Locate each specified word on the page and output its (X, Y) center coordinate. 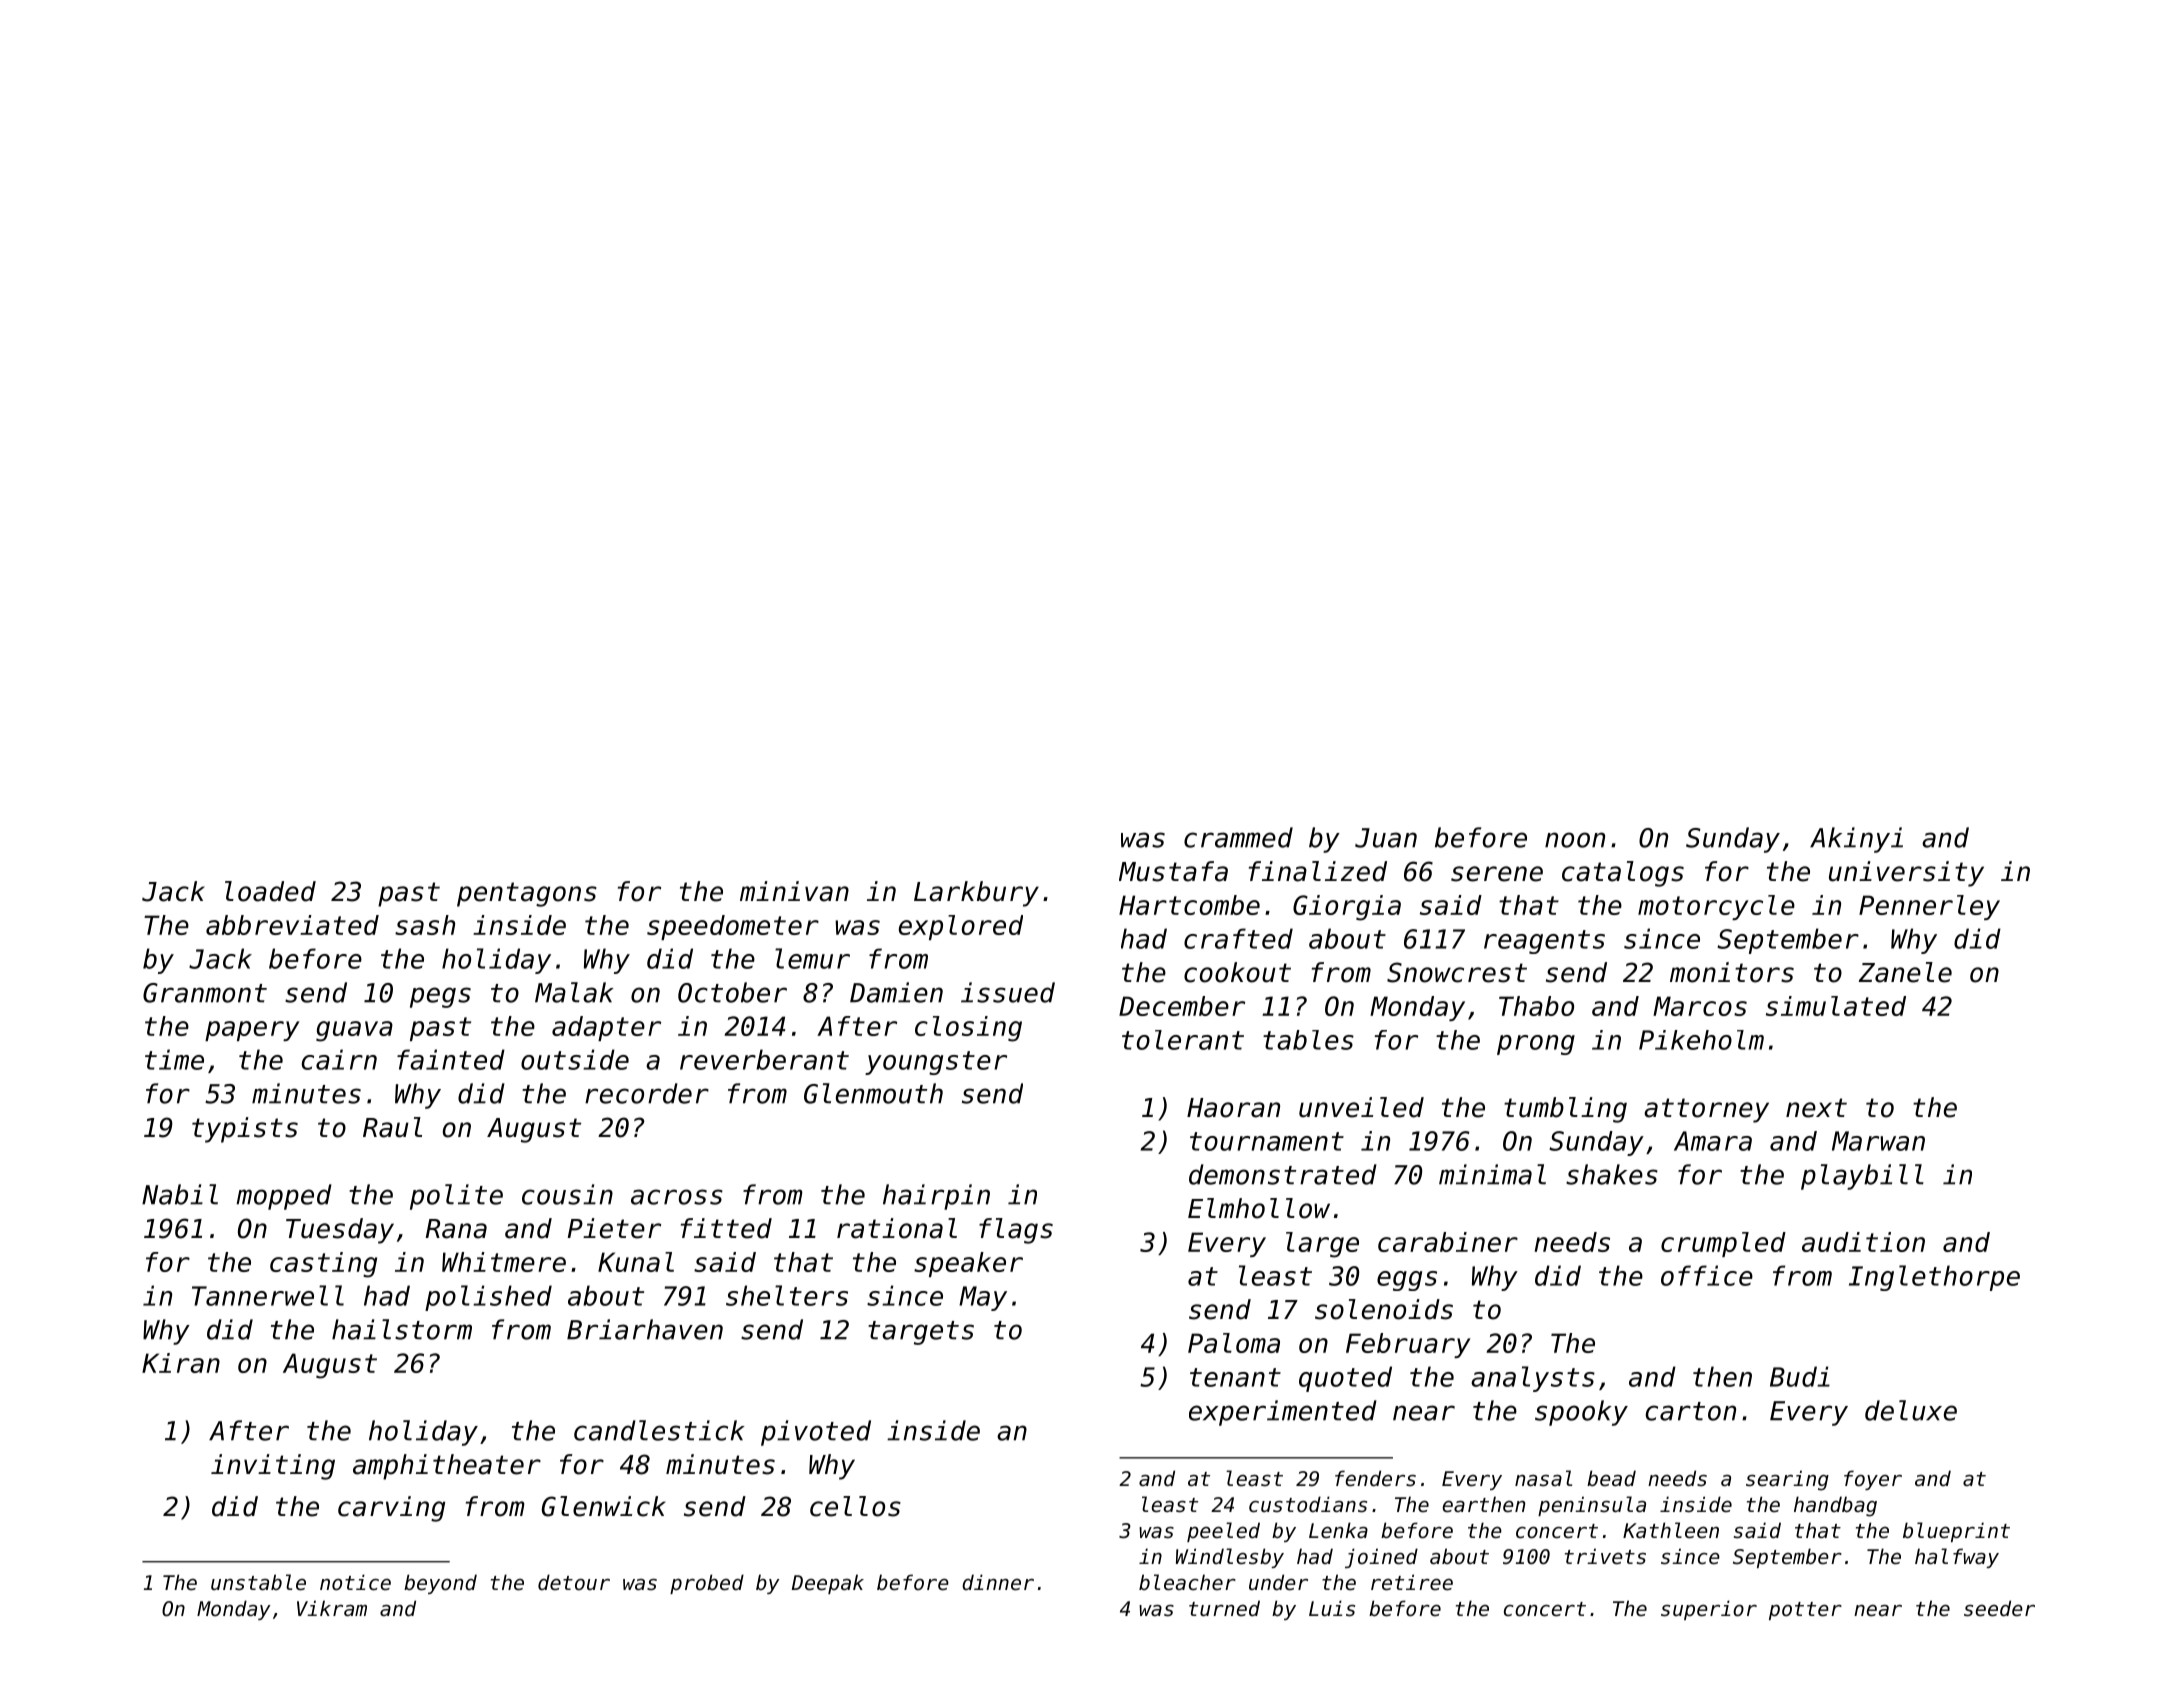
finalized (1318, 871)
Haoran (1233, 1108)
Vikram (332, 1608)
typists (245, 1130)
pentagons (527, 894)
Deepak (828, 1584)
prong (1536, 1045)
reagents (1544, 942)
